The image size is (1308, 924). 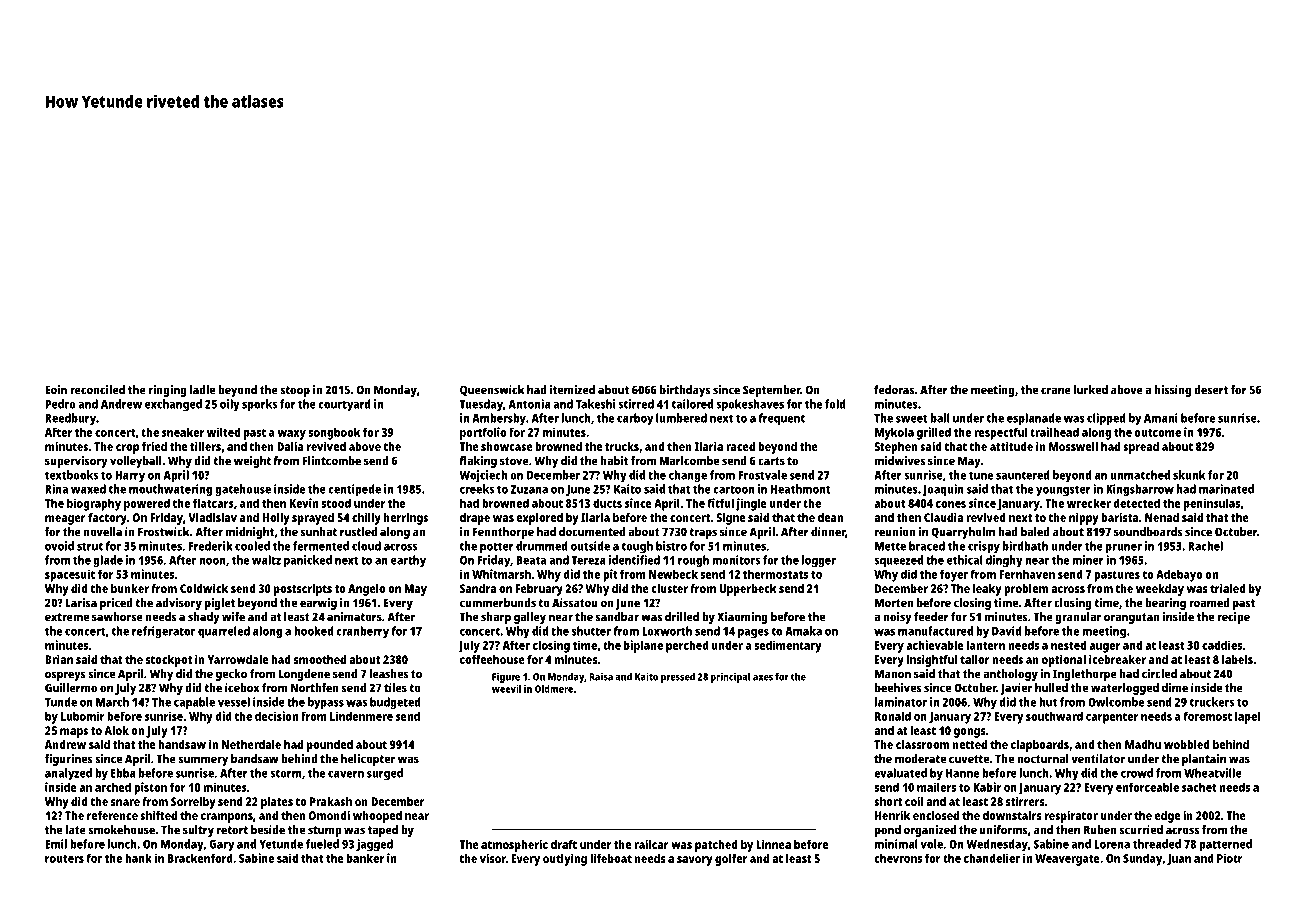 I want to click on evaluated, so click(x=900, y=773).
